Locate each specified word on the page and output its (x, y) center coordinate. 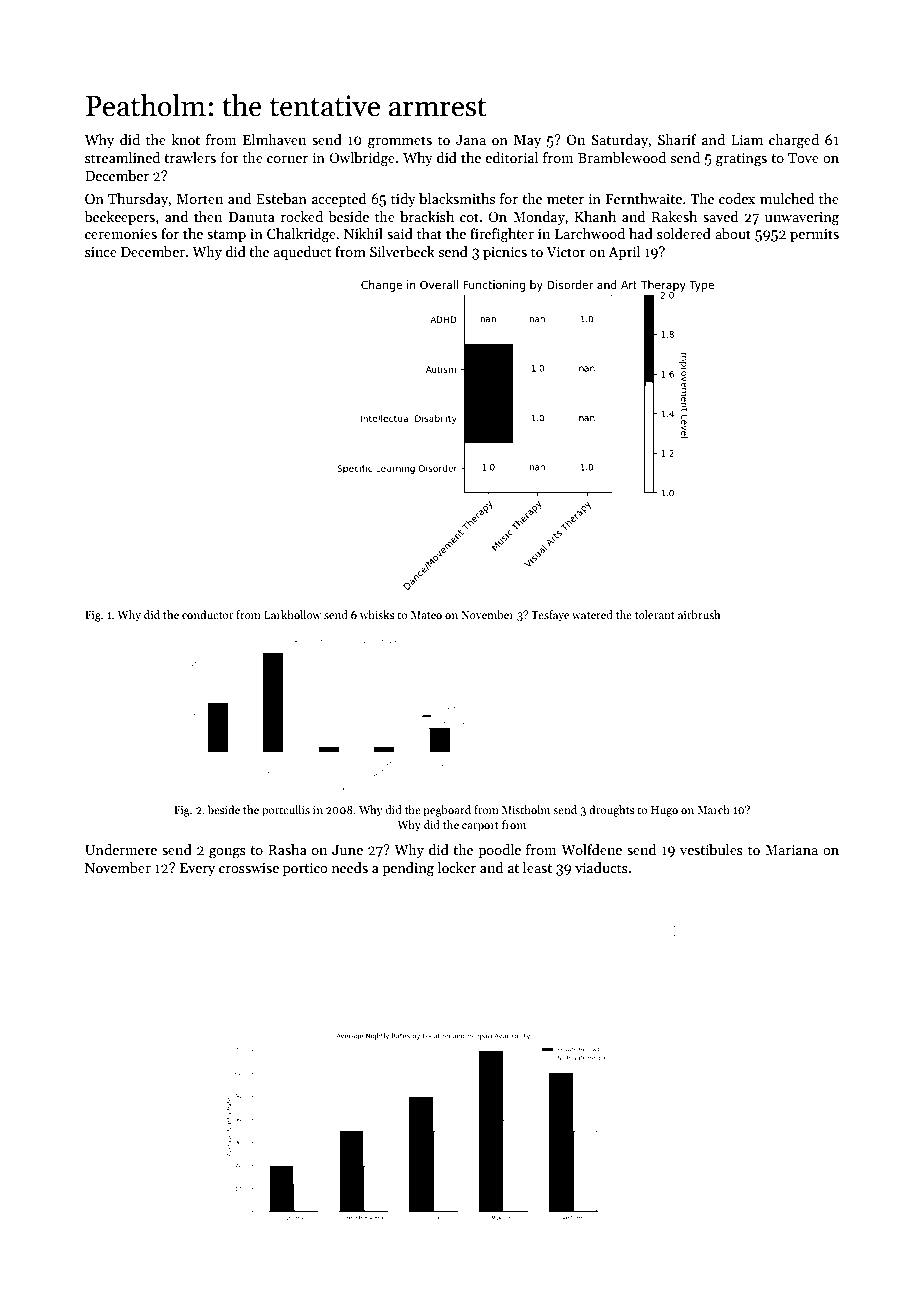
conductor (207, 614)
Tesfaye (550, 616)
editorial (511, 157)
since (101, 252)
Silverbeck (402, 251)
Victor (566, 252)
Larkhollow (292, 614)
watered (592, 614)
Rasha (287, 849)
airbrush (699, 614)
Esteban (281, 198)
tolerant (655, 614)
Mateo (426, 615)
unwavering (802, 219)
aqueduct (302, 253)
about (733, 233)
